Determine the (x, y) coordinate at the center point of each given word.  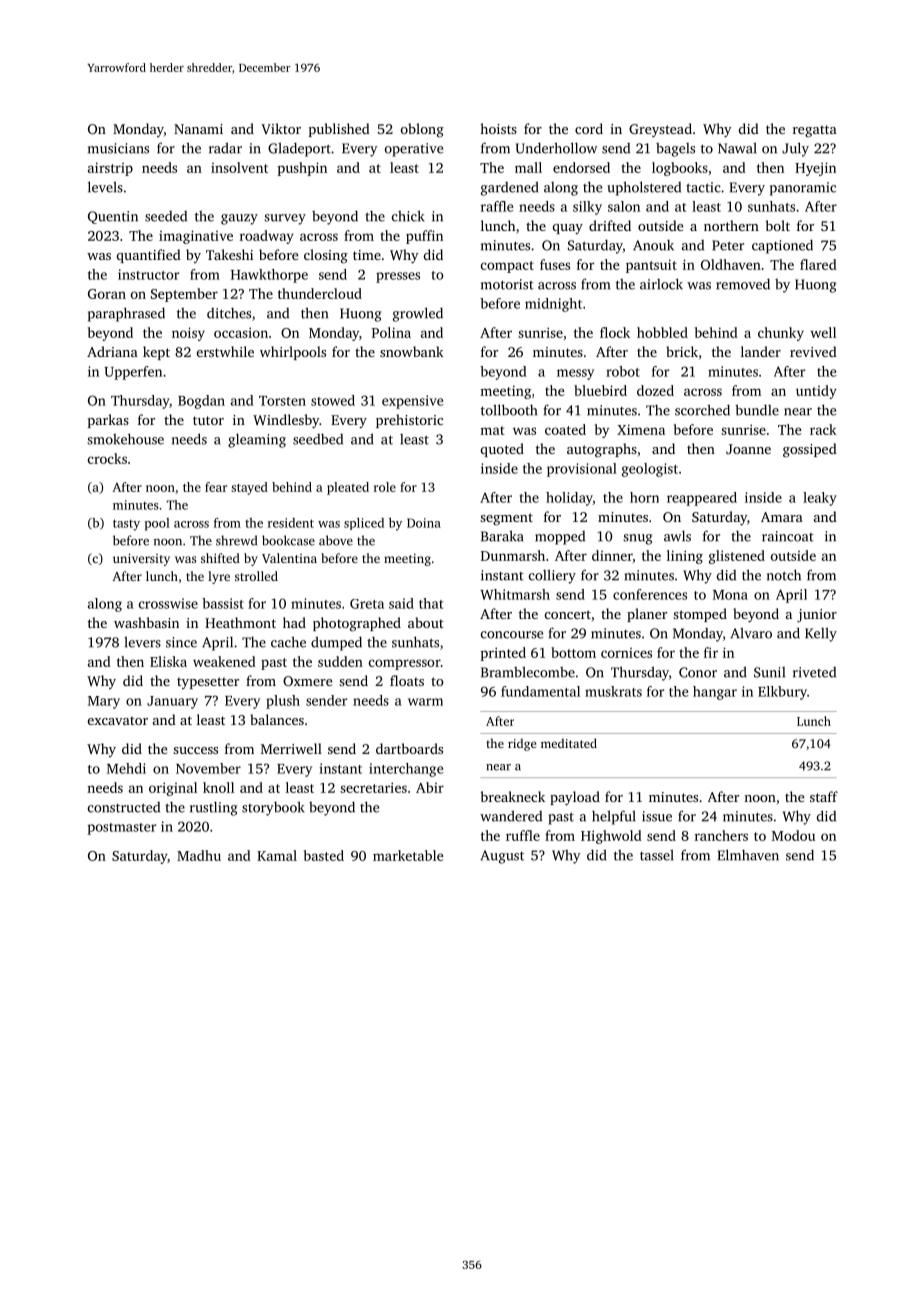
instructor (148, 274)
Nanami (198, 129)
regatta (815, 131)
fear (216, 487)
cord (589, 128)
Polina (391, 332)
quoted (502, 450)
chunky (781, 334)
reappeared (702, 499)
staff (824, 796)
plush (283, 702)
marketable (408, 855)
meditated (569, 743)
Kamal (277, 855)
